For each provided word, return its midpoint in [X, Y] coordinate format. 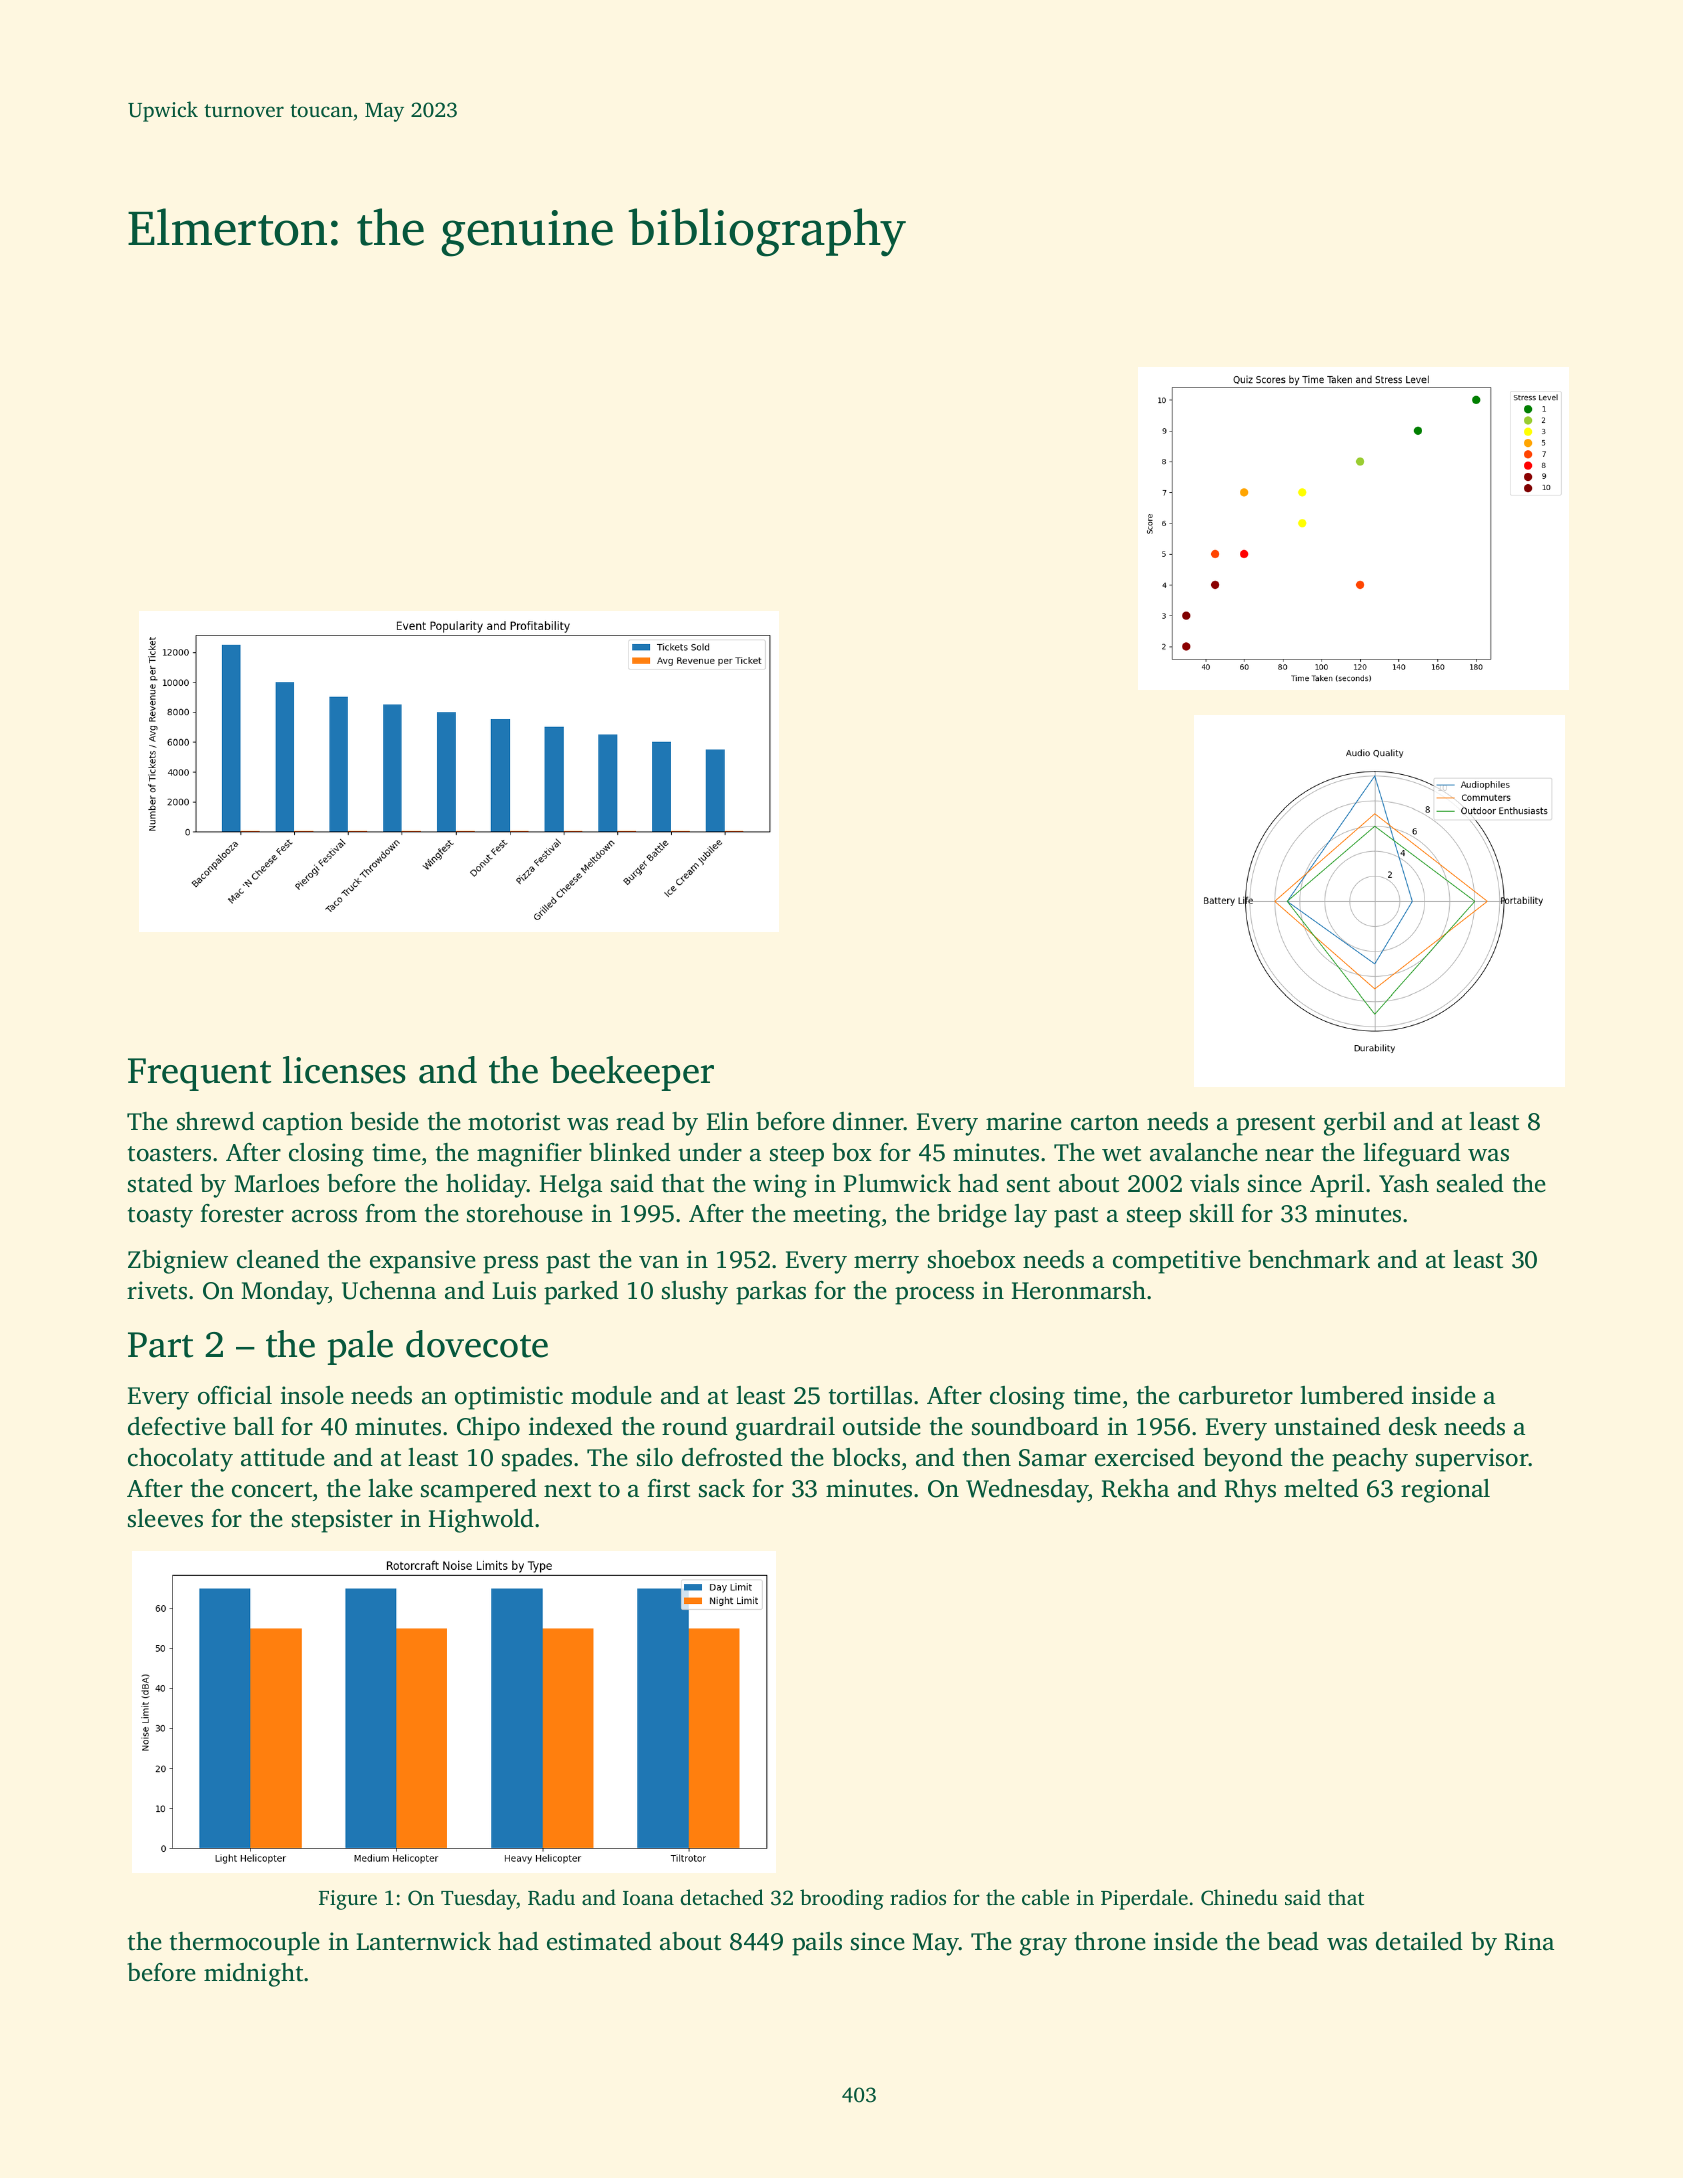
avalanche [1204, 1152]
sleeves [165, 1518]
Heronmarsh [1079, 1290]
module [611, 1395]
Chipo [488, 1429]
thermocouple [245, 1944]
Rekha [1135, 1488]
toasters [169, 1154]
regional [1445, 1491]
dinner [868, 1121]
